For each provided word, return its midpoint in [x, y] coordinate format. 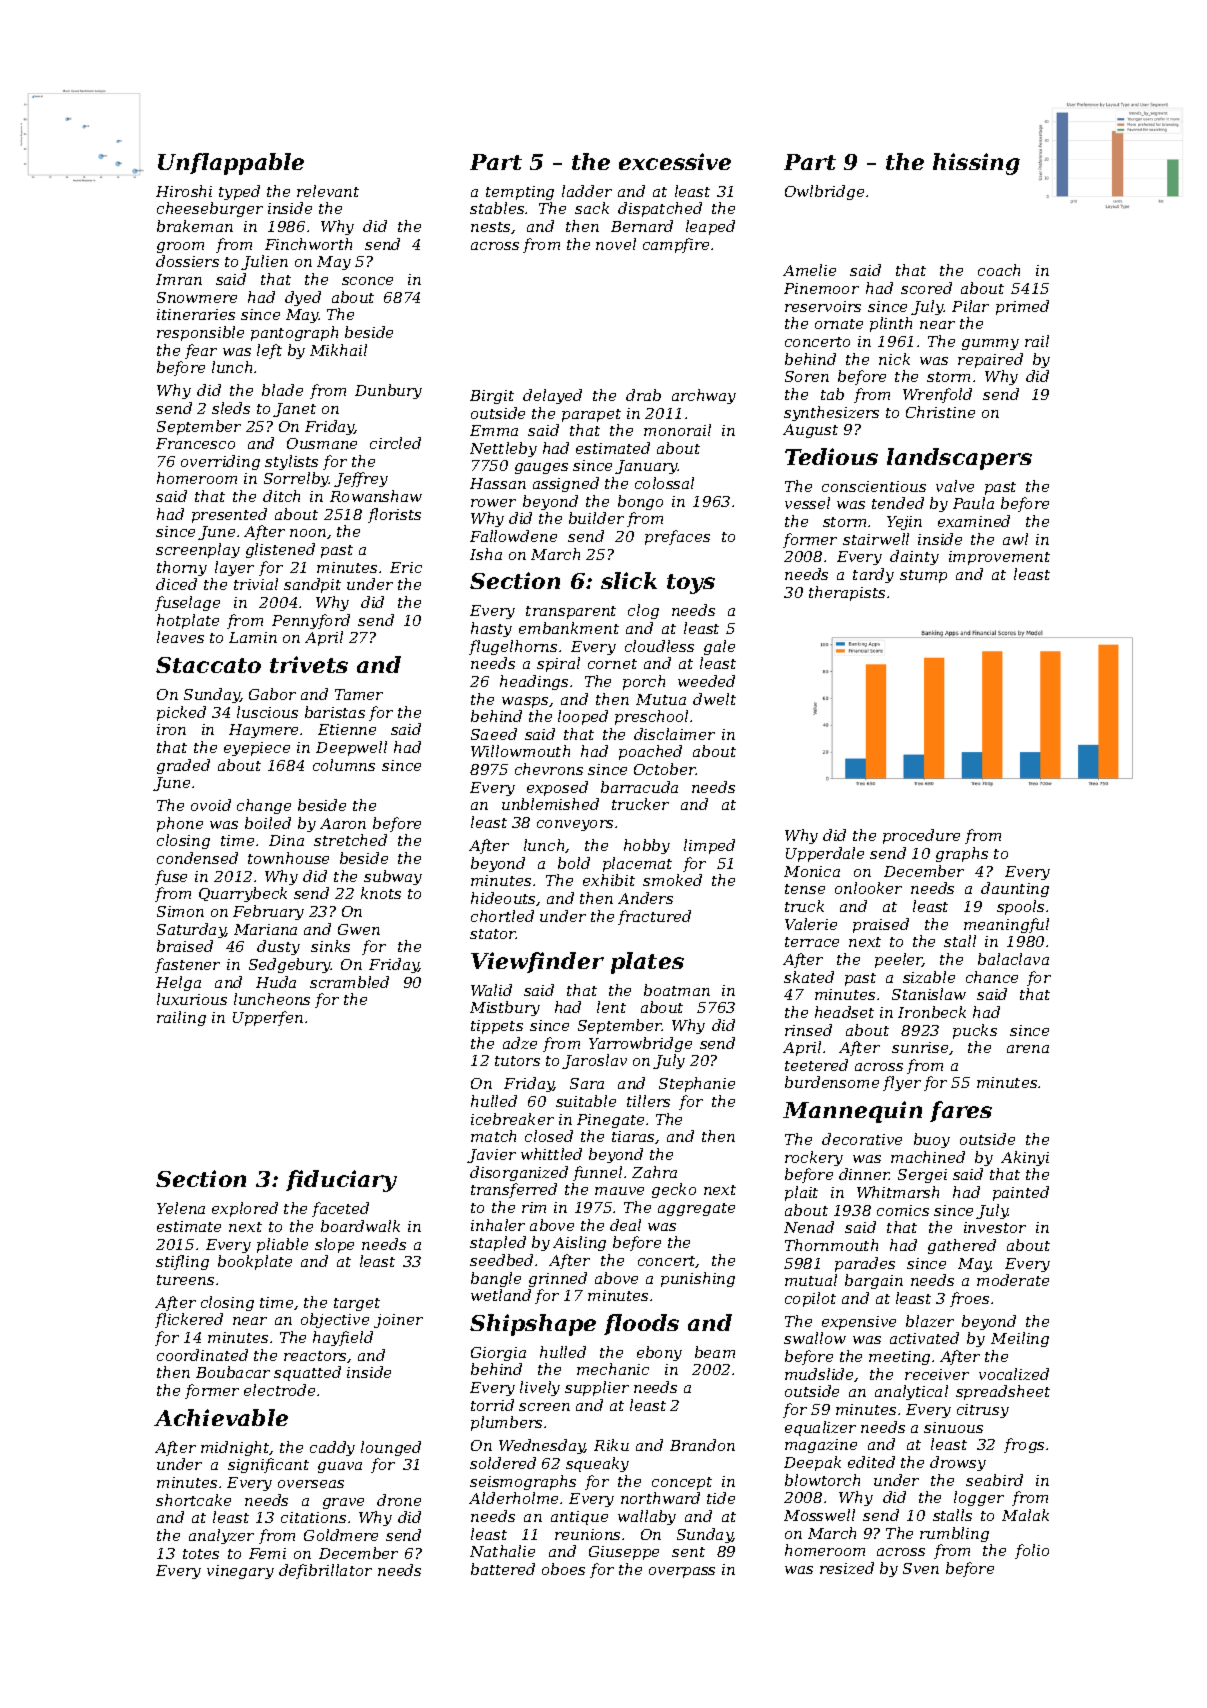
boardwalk [360, 1226]
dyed [303, 298]
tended [898, 503]
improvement [999, 558]
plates [647, 963]
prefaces [677, 537]
